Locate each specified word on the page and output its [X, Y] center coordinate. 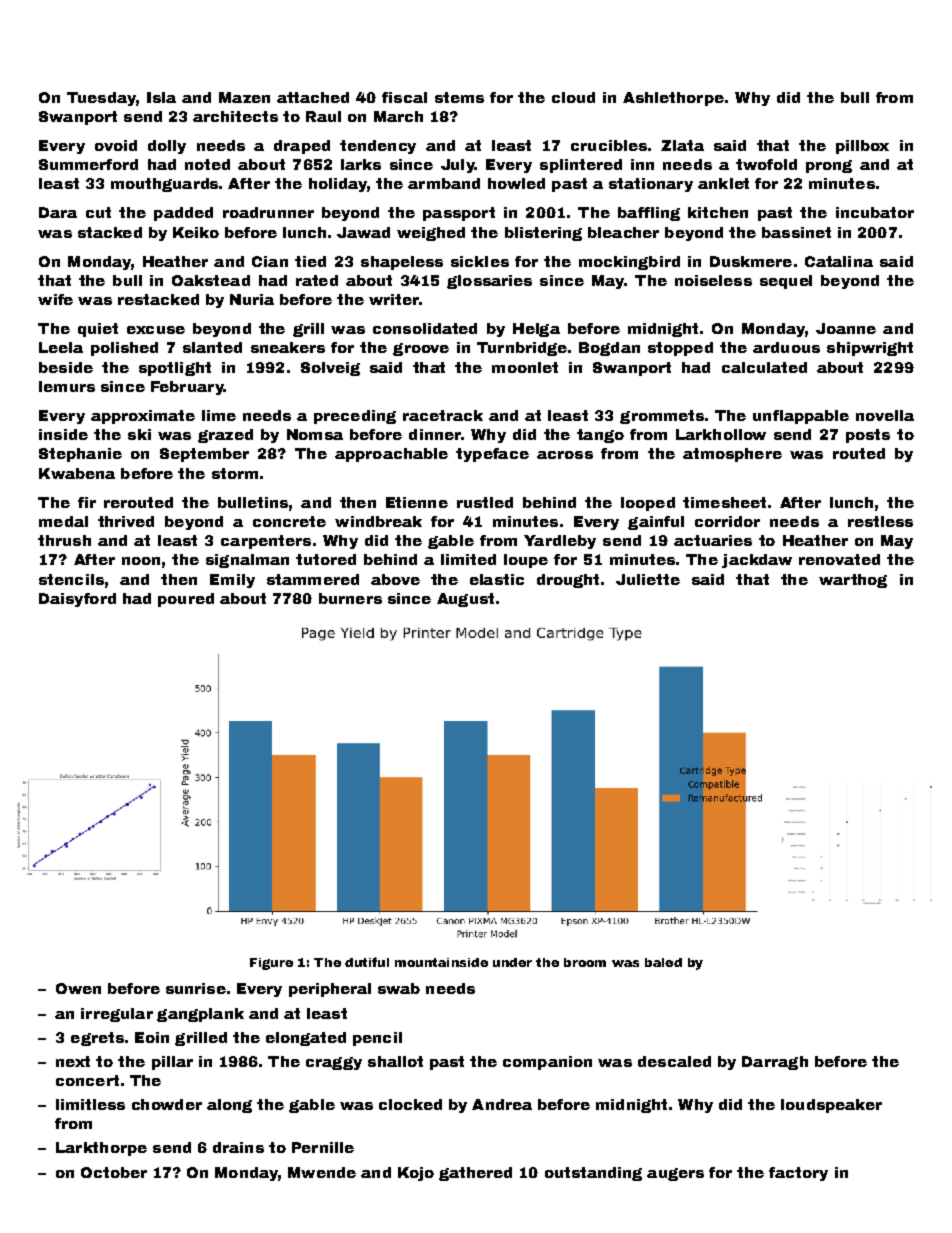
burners [350, 598]
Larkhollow [721, 434]
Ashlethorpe [673, 99]
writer [394, 299]
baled [663, 962]
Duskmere [751, 261]
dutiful [367, 962]
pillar [172, 1063]
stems [459, 97]
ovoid [116, 145]
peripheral [330, 990]
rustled [485, 502]
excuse [156, 330]
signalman [247, 561]
